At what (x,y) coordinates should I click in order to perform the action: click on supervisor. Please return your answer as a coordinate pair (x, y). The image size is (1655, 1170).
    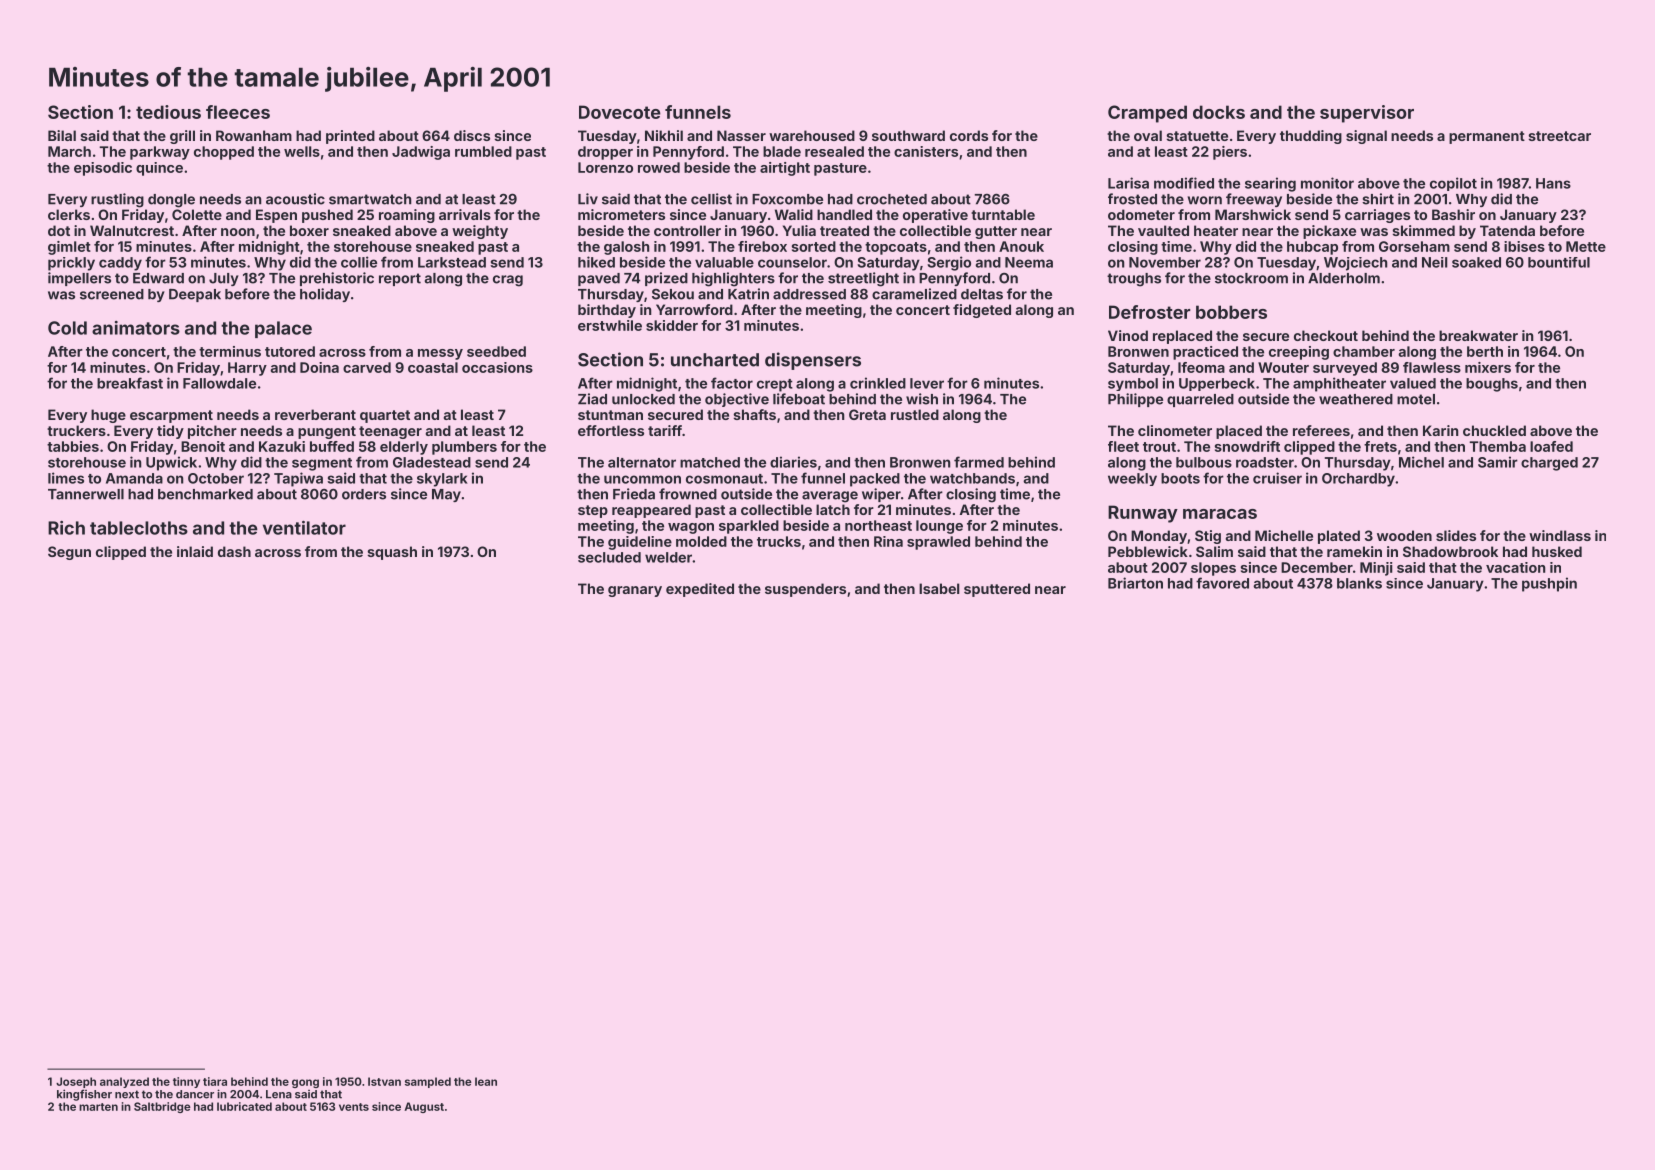
    Looking at the image, I should click on (1367, 114).
